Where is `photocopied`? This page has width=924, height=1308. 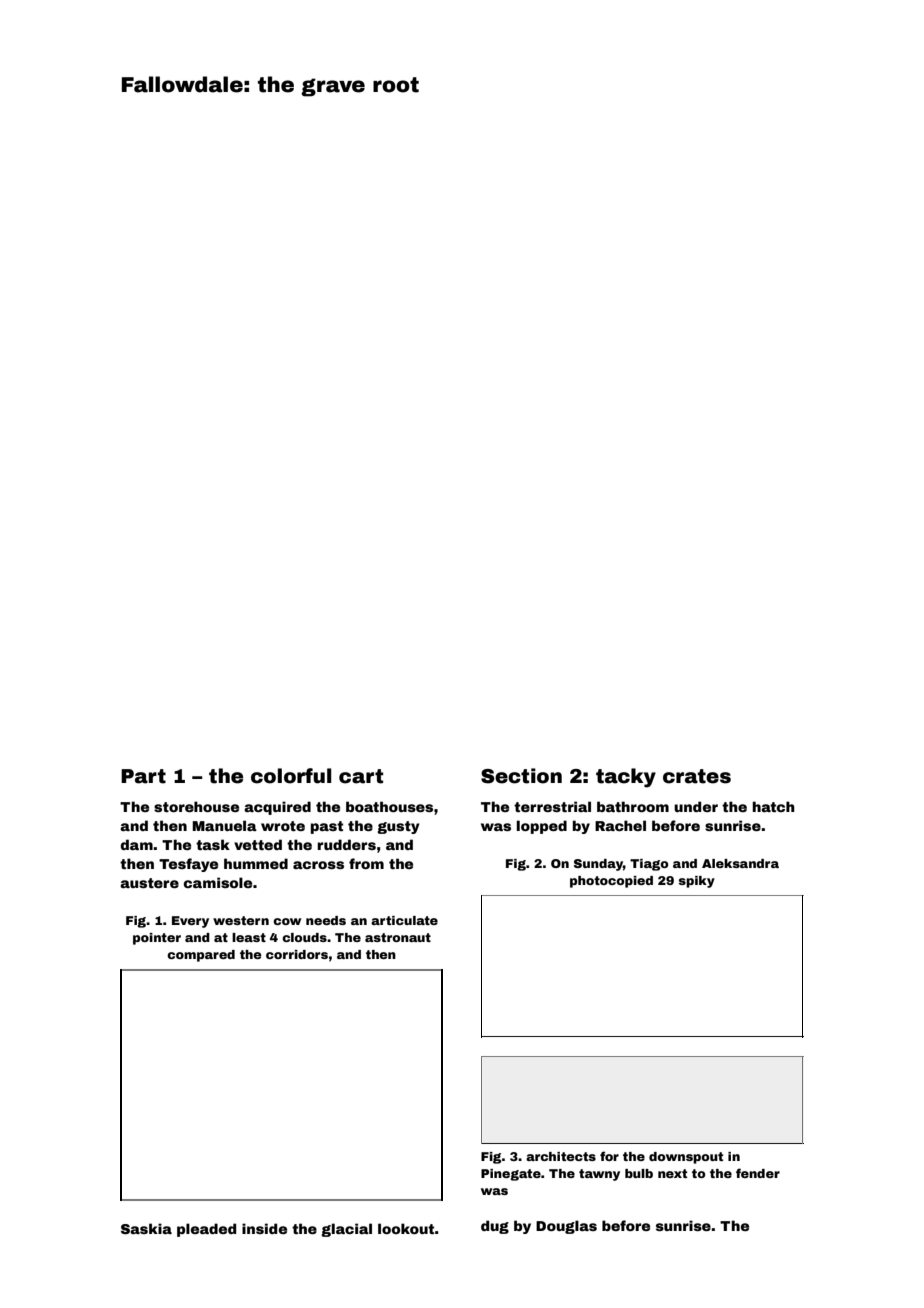 photocopied is located at coordinates (611, 882).
